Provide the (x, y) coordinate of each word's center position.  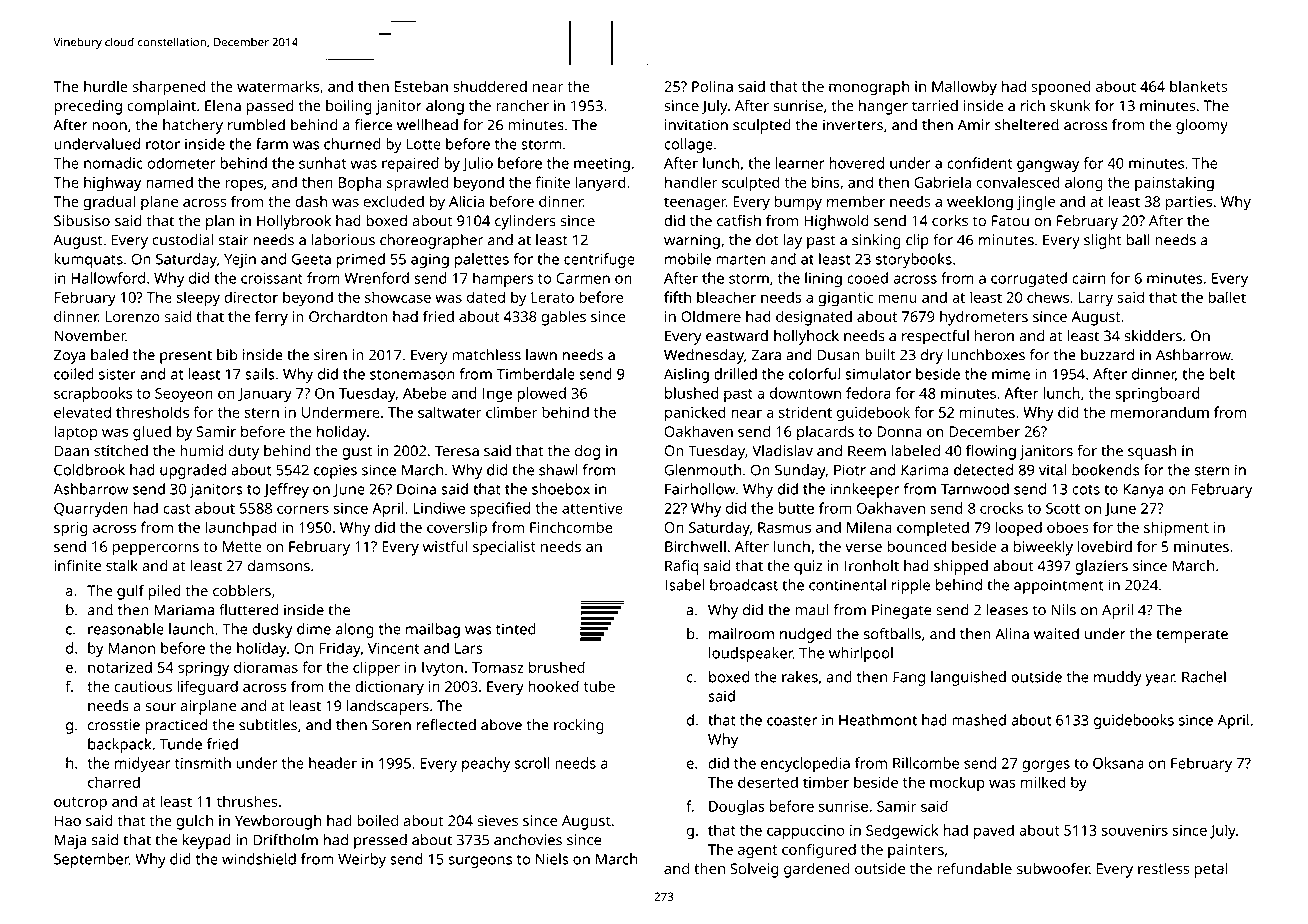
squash (1152, 452)
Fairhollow (700, 489)
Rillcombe (926, 763)
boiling (349, 107)
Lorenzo (133, 316)
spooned (1061, 88)
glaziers (1102, 567)
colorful (814, 374)
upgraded (193, 471)
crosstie (114, 725)
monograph (869, 88)
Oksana (1118, 763)
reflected (446, 725)
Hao (68, 821)
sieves (497, 821)
